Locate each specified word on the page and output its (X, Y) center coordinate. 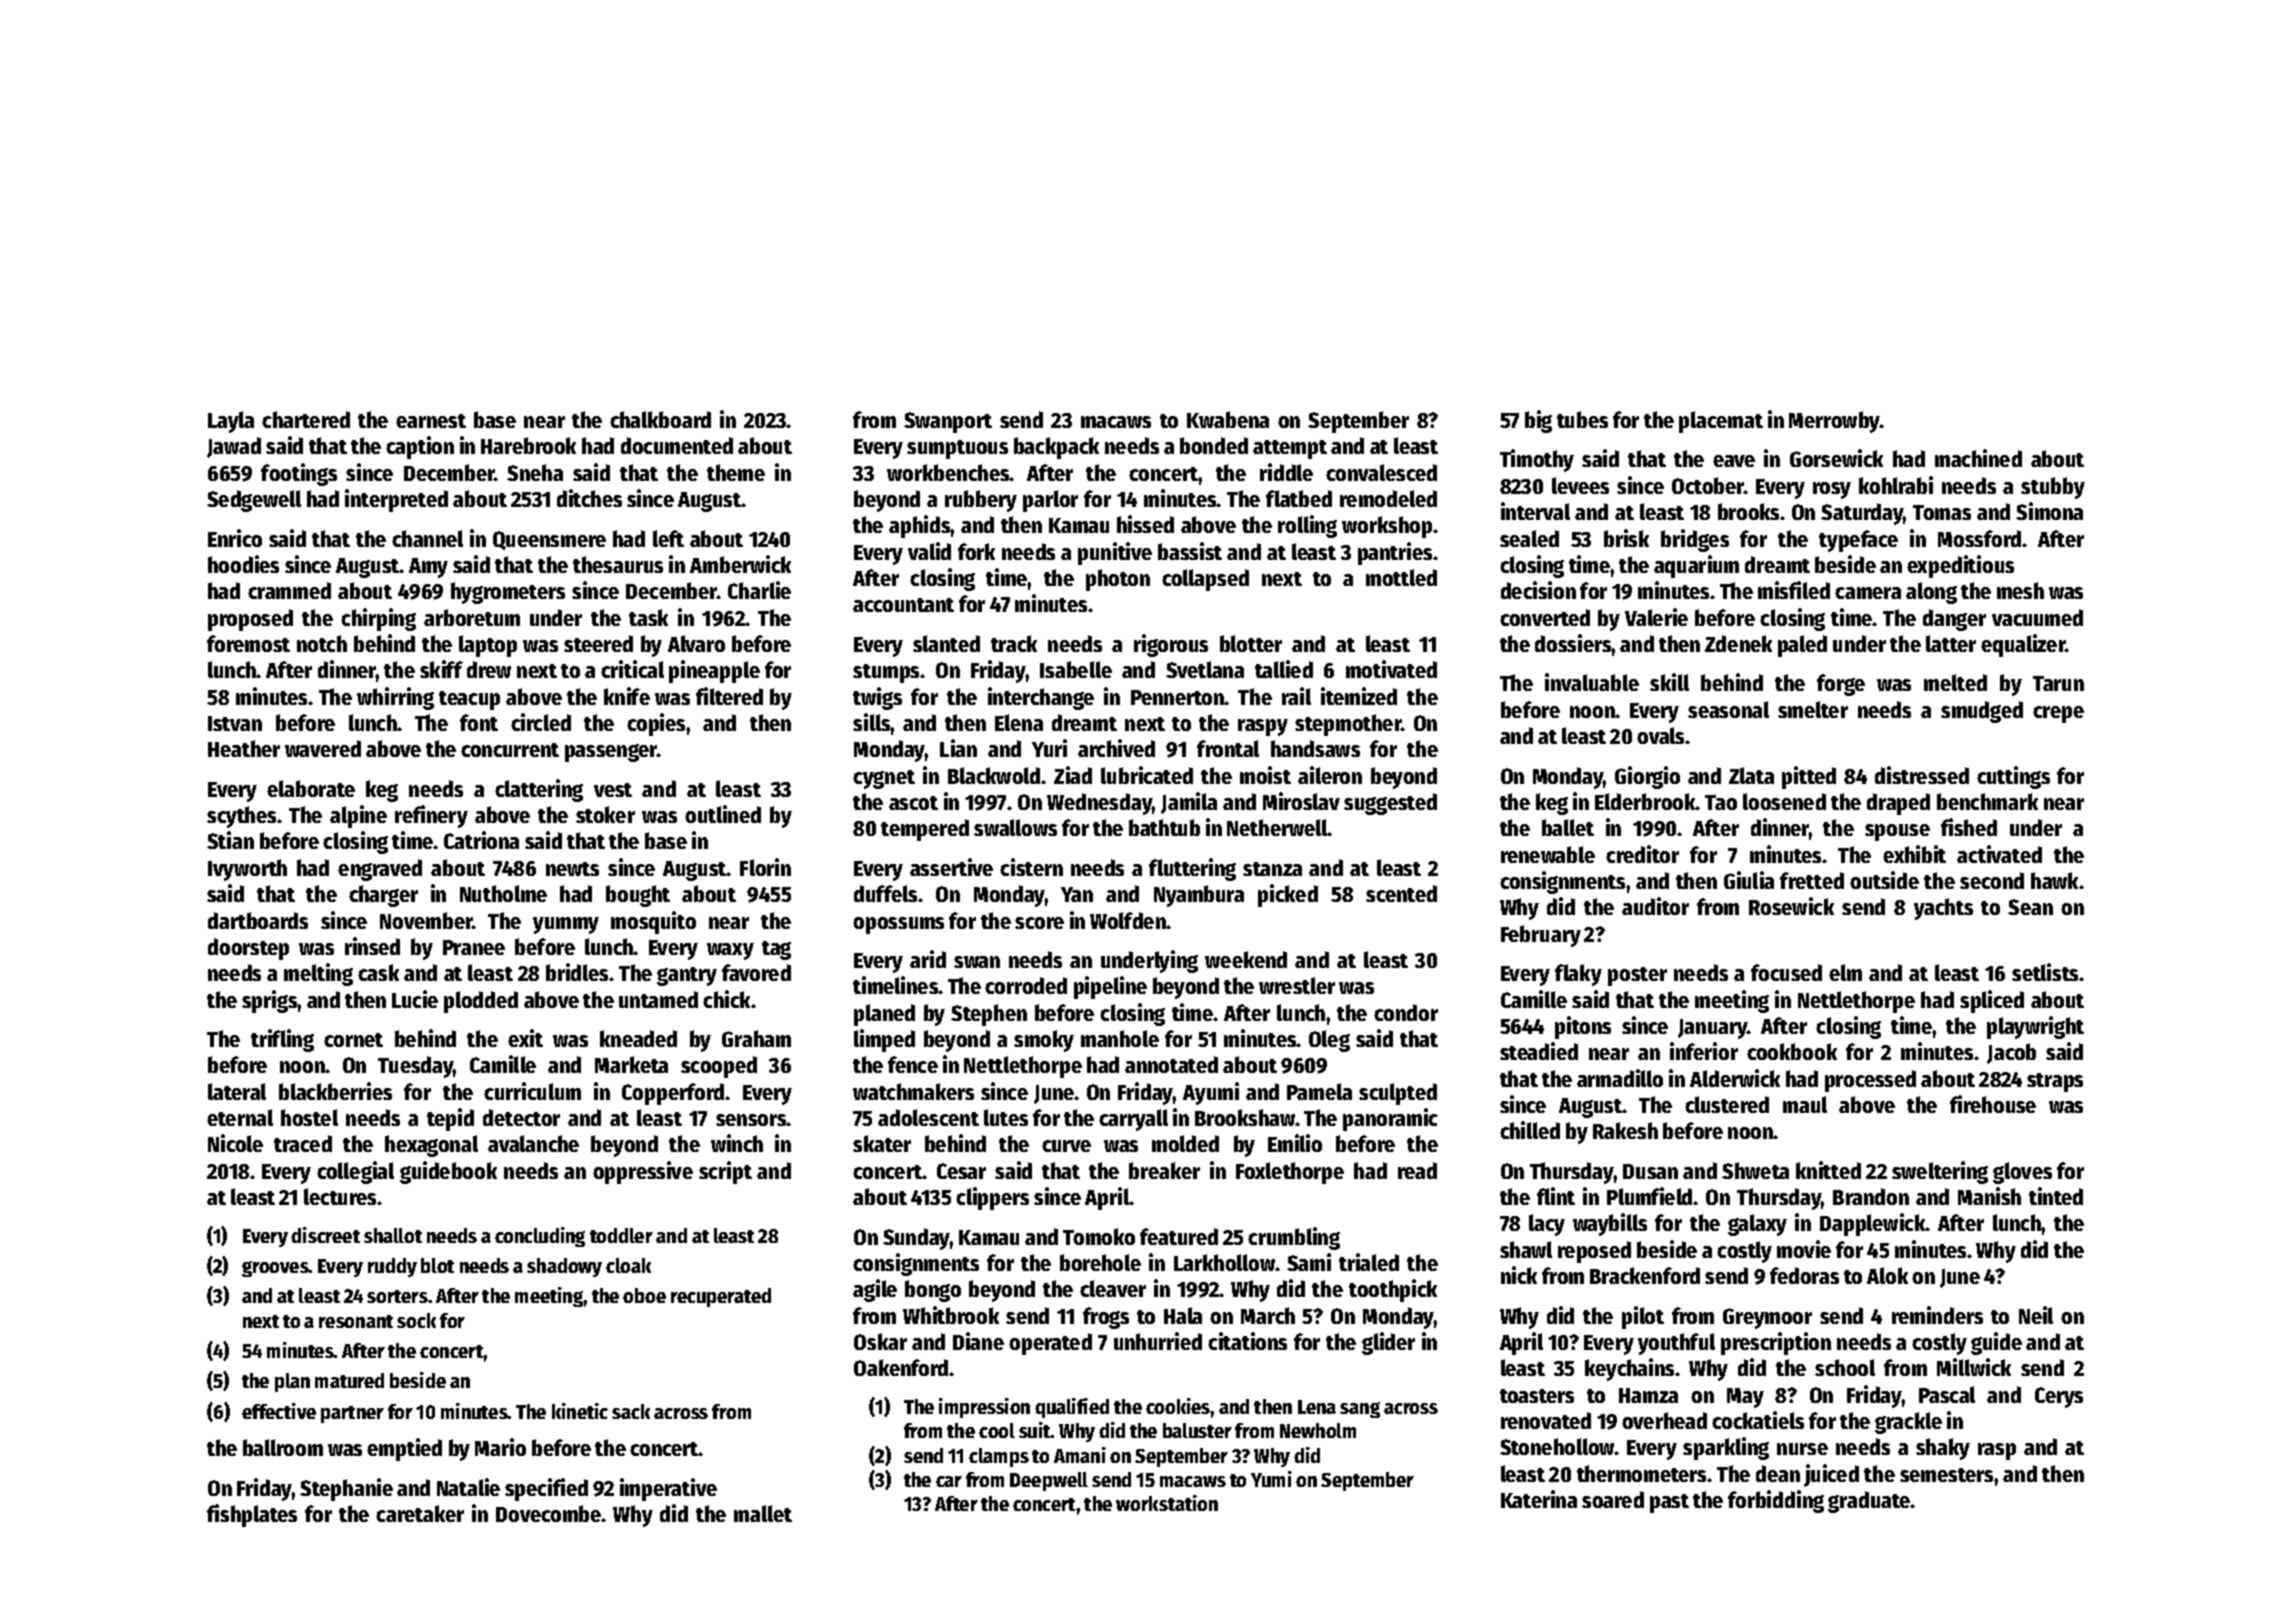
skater (882, 1143)
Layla (231, 422)
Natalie (468, 1487)
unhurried (1158, 1341)
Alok (1887, 1275)
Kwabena (1228, 419)
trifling (282, 1040)
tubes (1582, 419)
